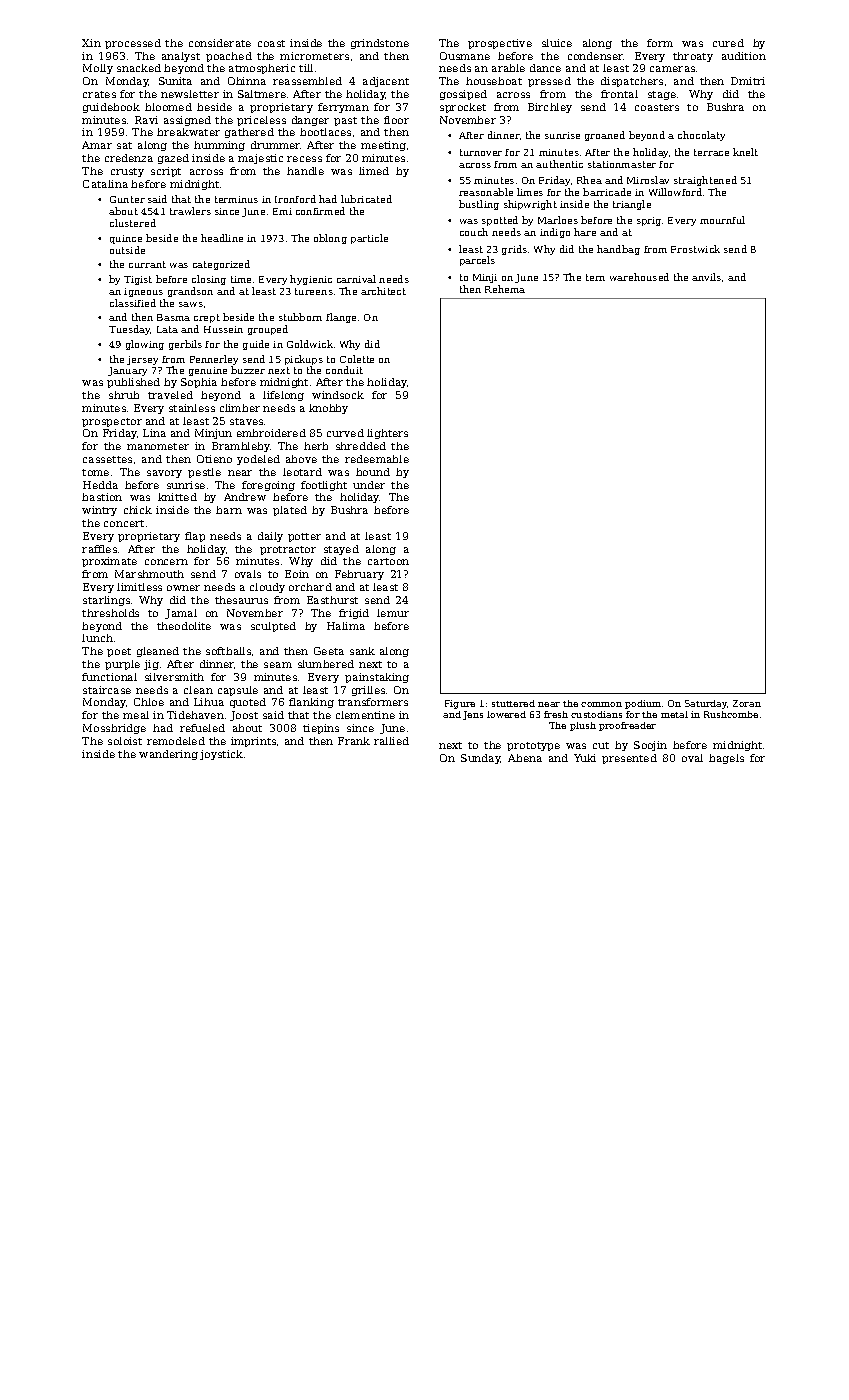 The image size is (849, 1400). Describe the element at coordinates (306, 68) in the image. I see `till` at that location.
